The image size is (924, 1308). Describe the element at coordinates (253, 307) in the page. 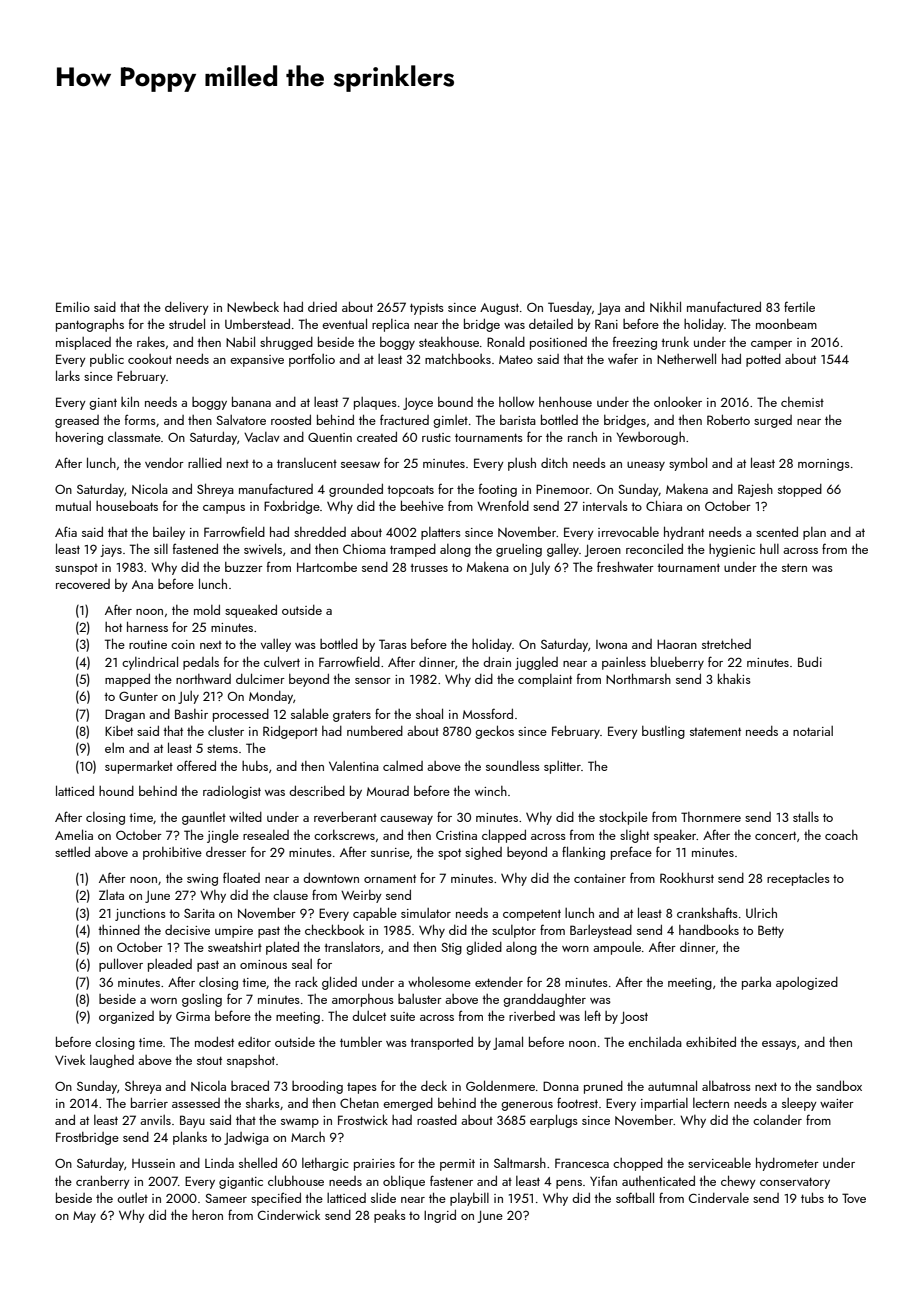

I see `Newbeck` at that location.
